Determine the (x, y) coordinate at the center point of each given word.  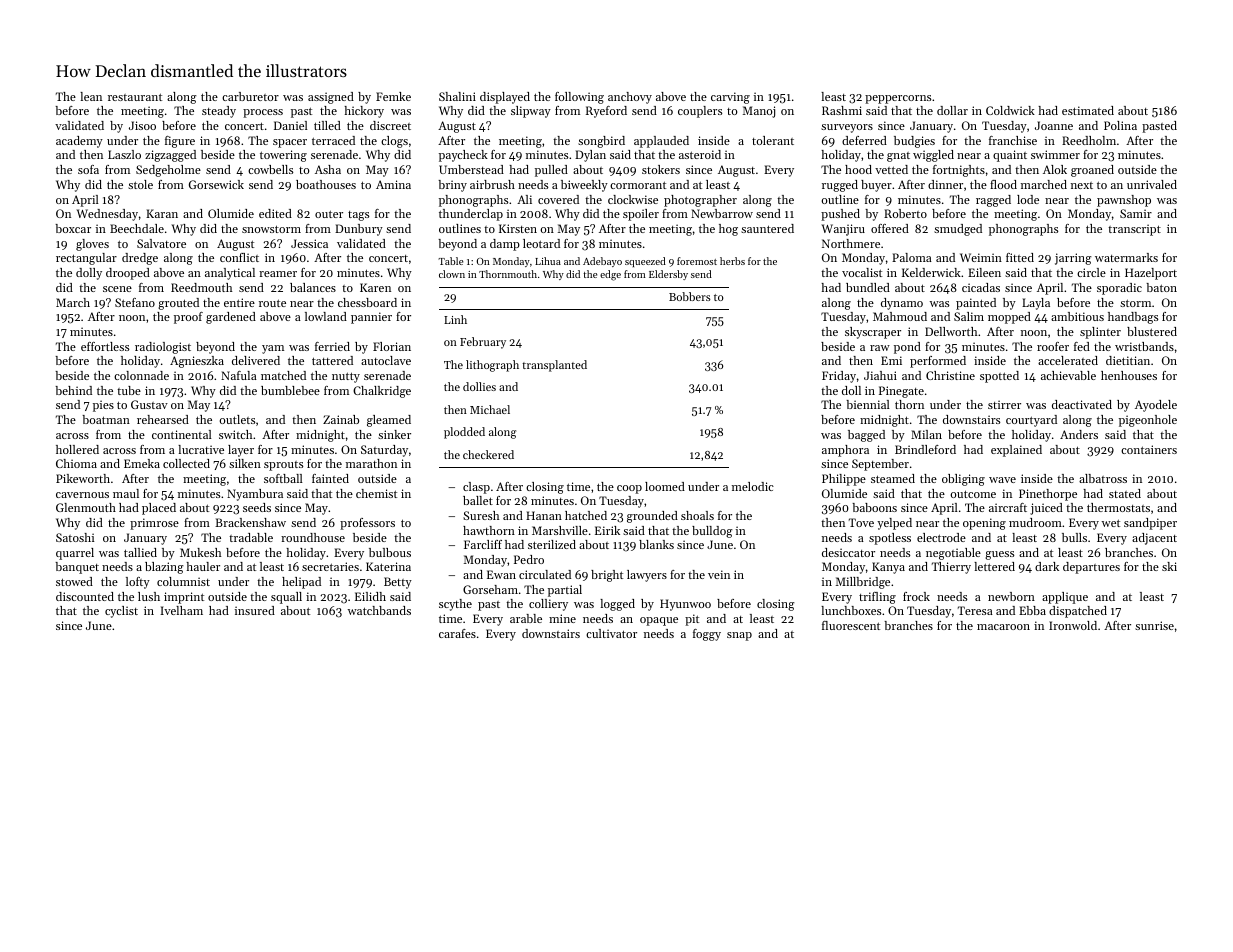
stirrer (1004, 404)
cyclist (121, 612)
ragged (993, 201)
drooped (128, 274)
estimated (1088, 110)
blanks (656, 544)
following (579, 98)
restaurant (135, 97)
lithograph (492, 366)
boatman (106, 419)
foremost (697, 261)
